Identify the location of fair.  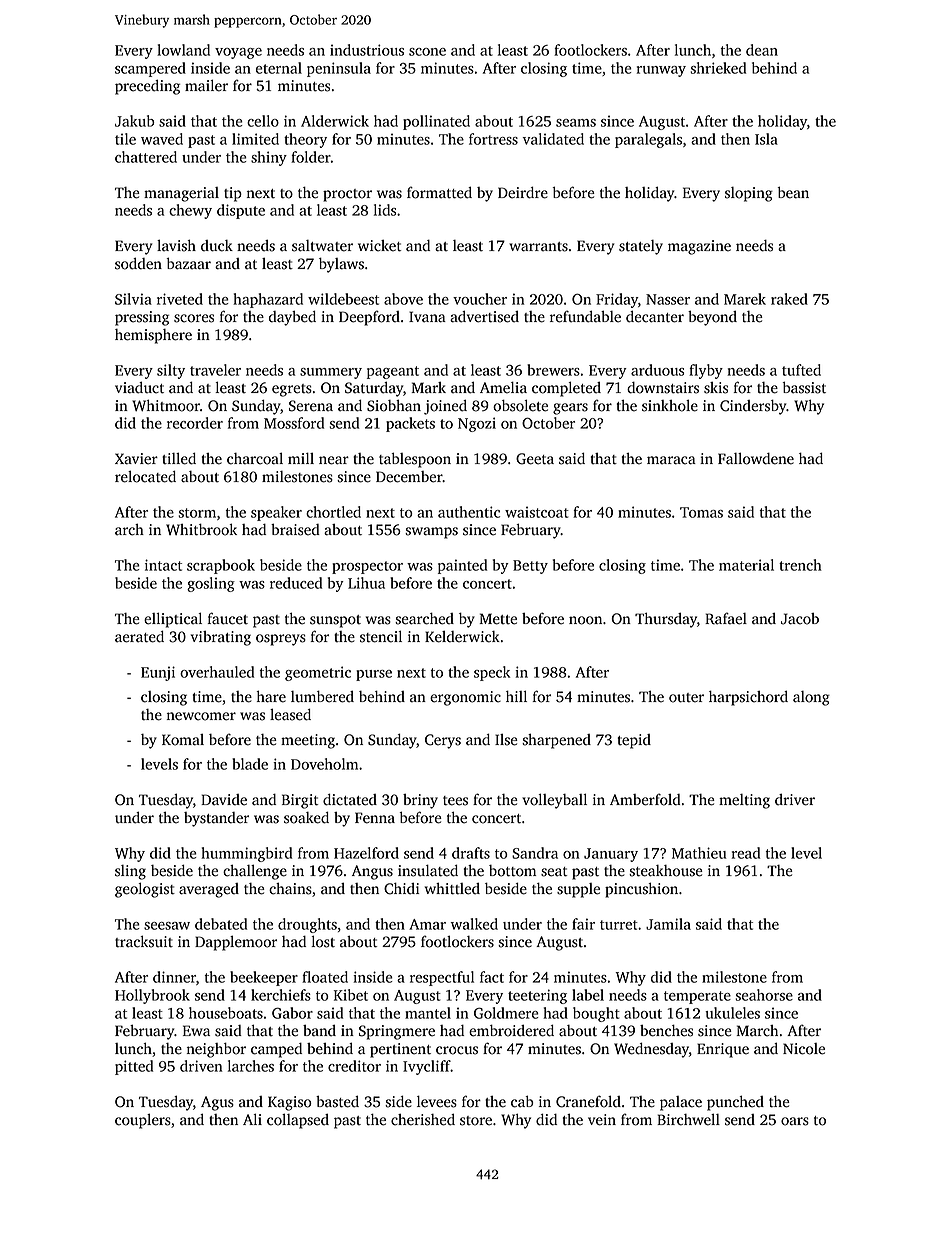
(583, 924).
